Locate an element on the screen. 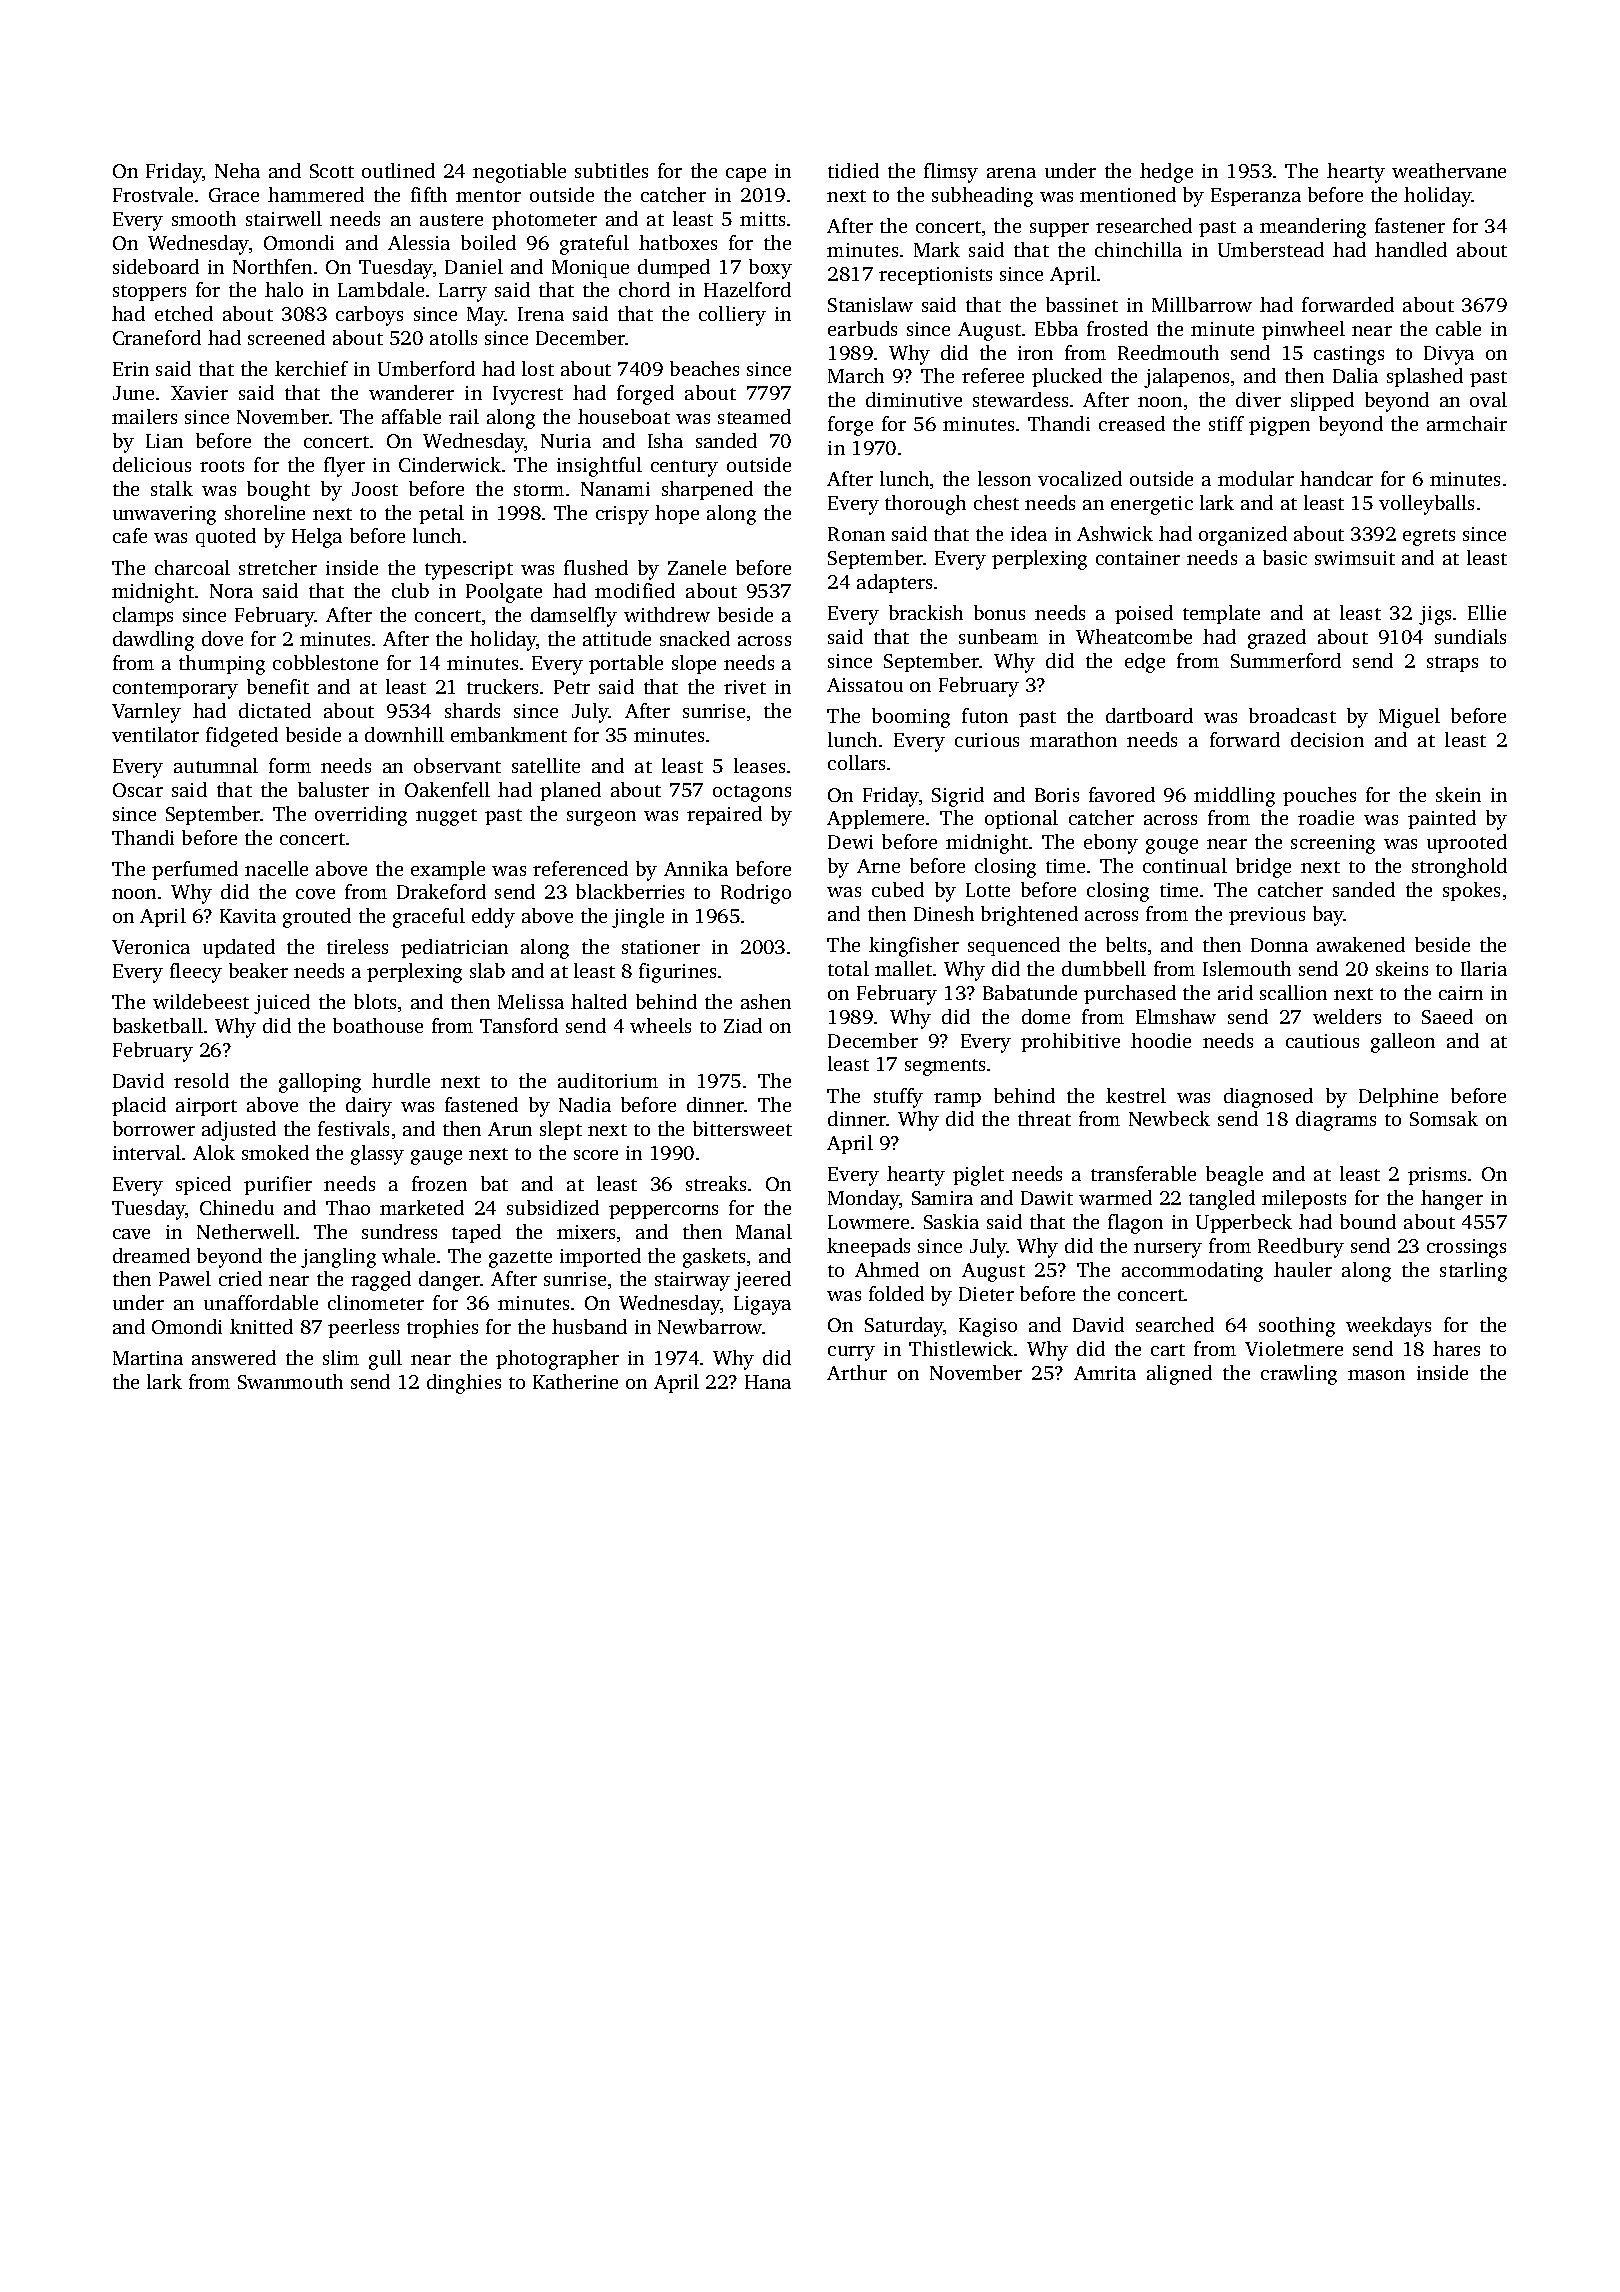  purchased is located at coordinates (1130, 994).
